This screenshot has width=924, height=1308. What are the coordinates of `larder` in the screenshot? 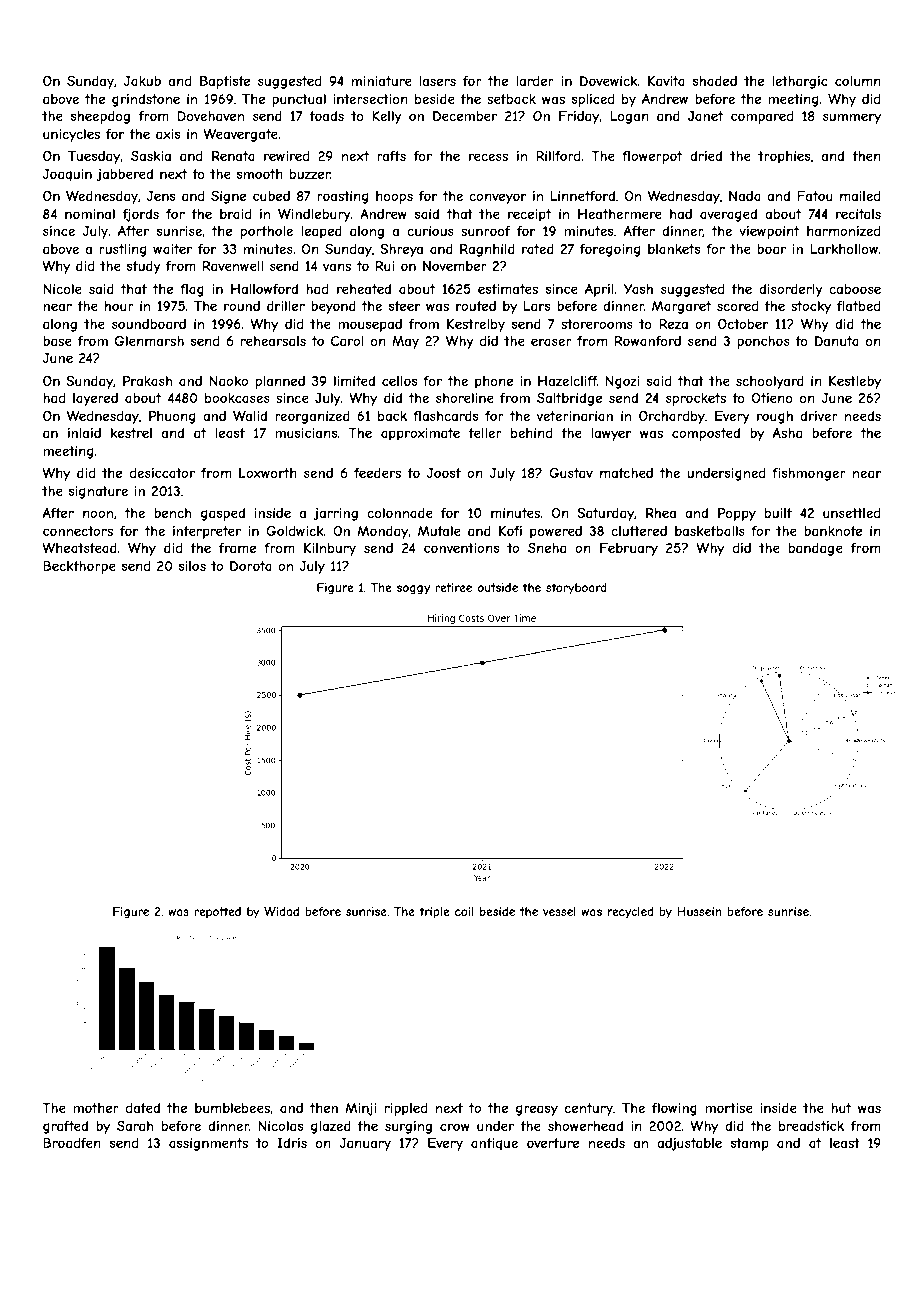 It's located at (535, 81).
